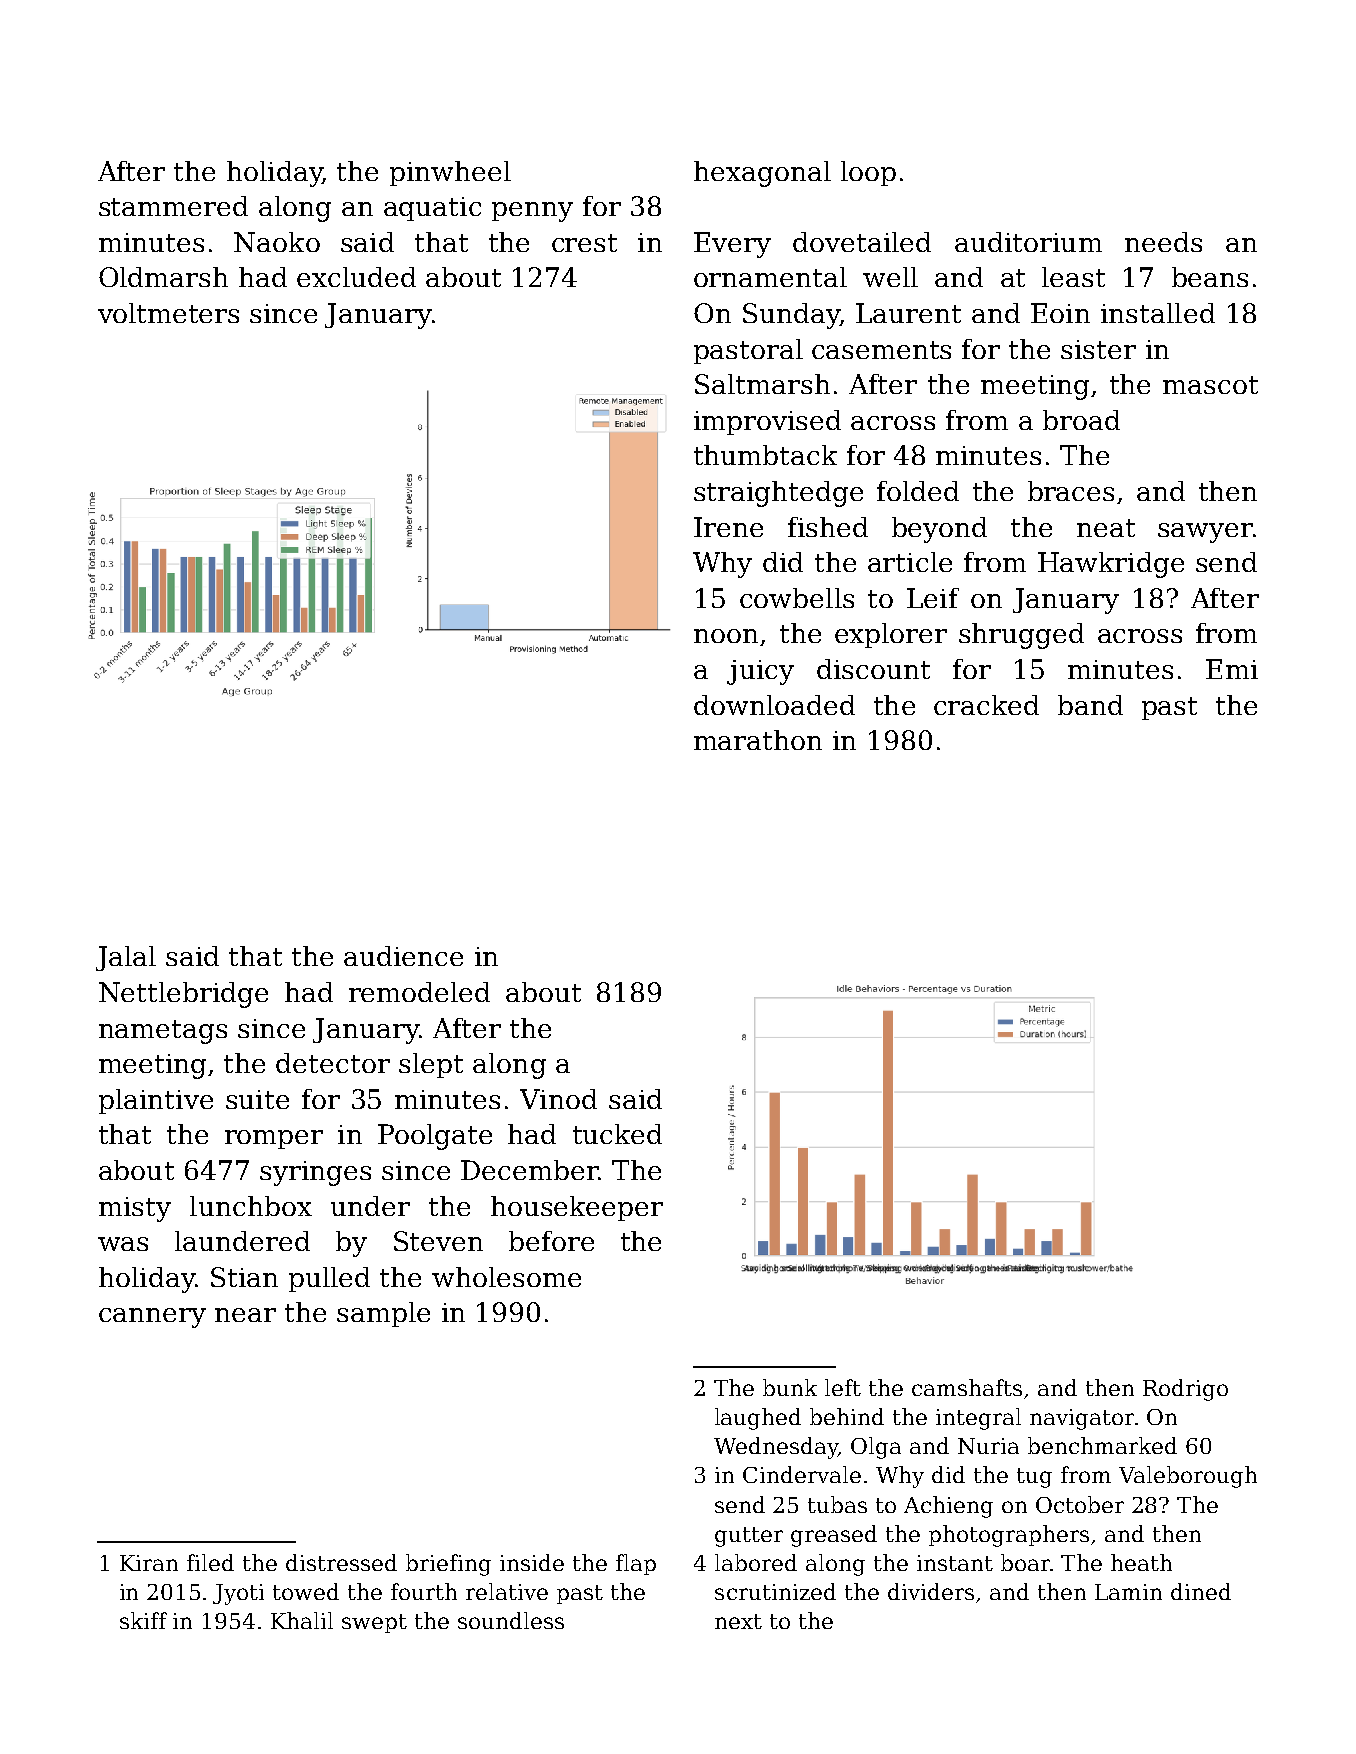  What do you see at coordinates (1163, 242) in the page?
I see `needs` at bounding box center [1163, 242].
